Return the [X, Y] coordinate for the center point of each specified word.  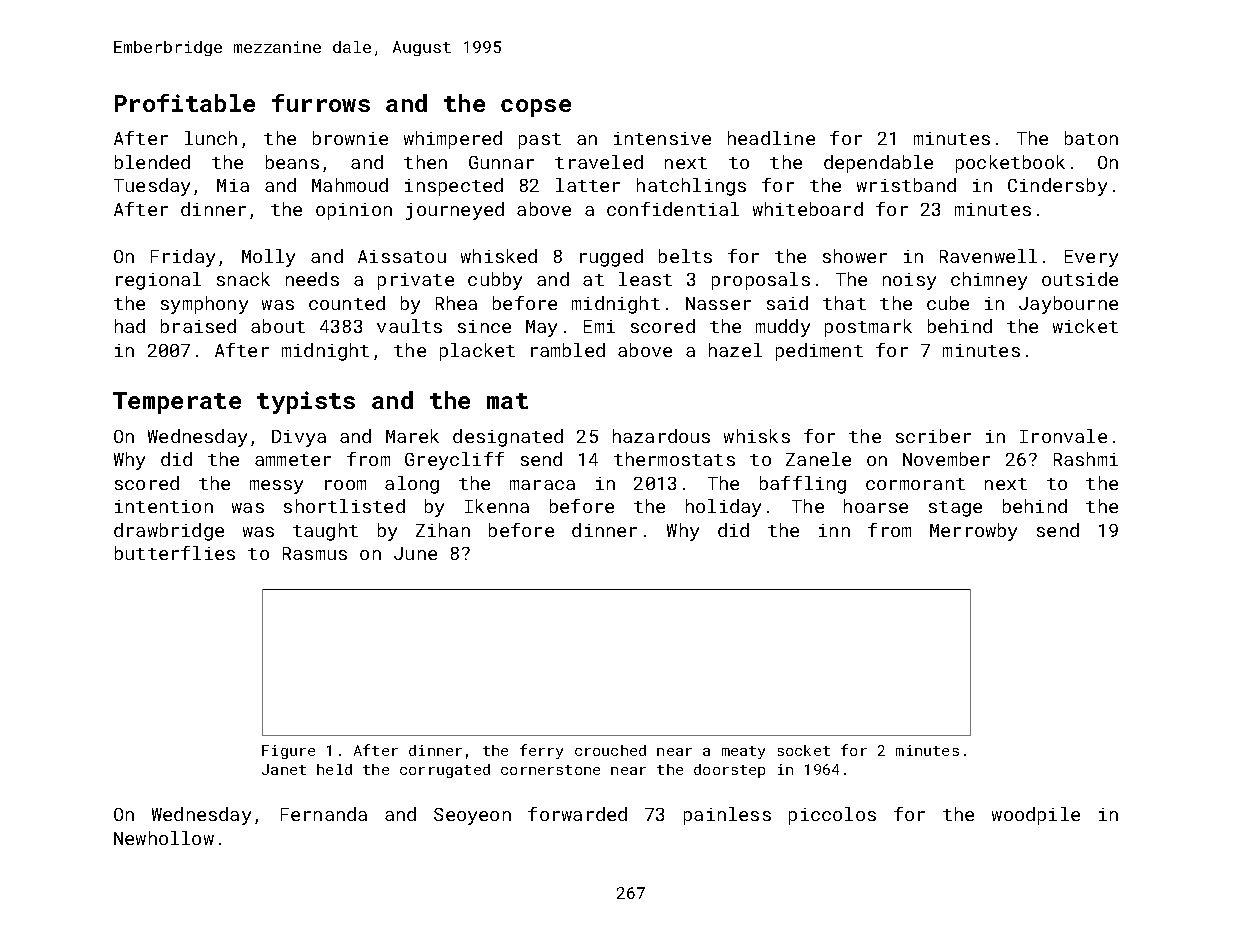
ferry [541, 751]
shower [855, 256]
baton [1091, 138]
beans [292, 162]
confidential [673, 209]
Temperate [177, 403]
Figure [288, 752]
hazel [735, 350]
